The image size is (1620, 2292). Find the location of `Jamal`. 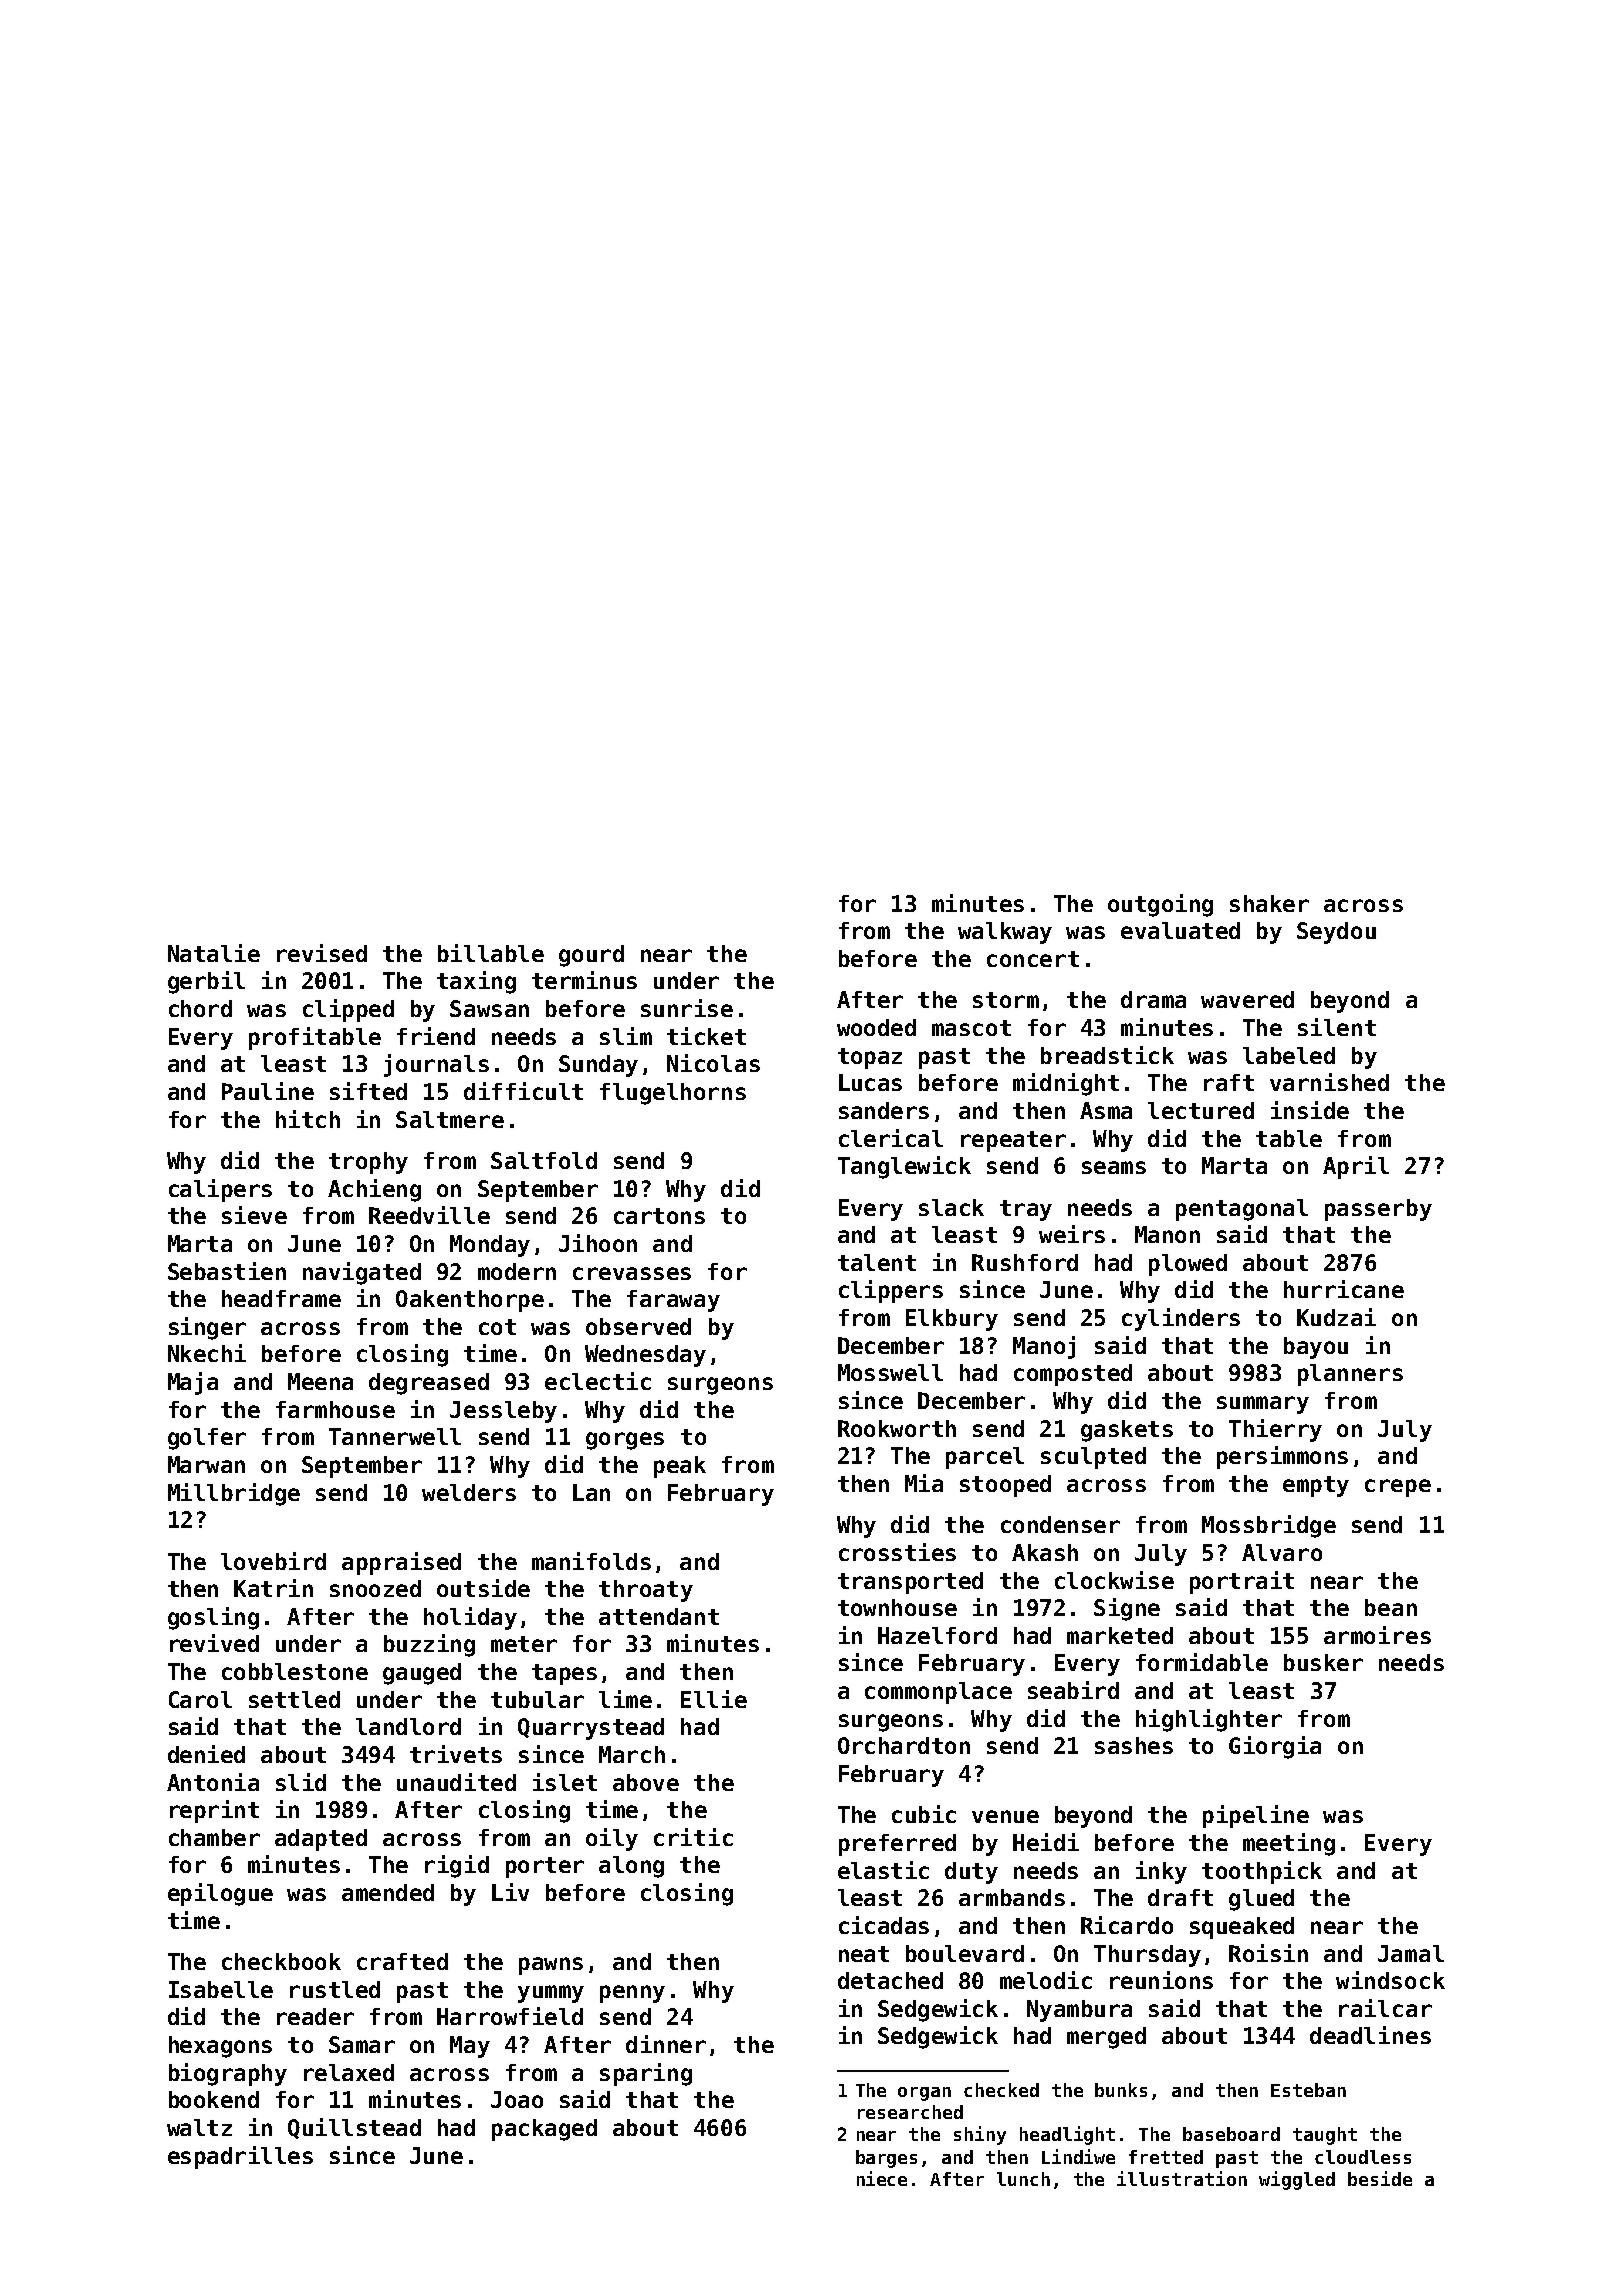

Jamal is located at coordinates (1411, 1953).
